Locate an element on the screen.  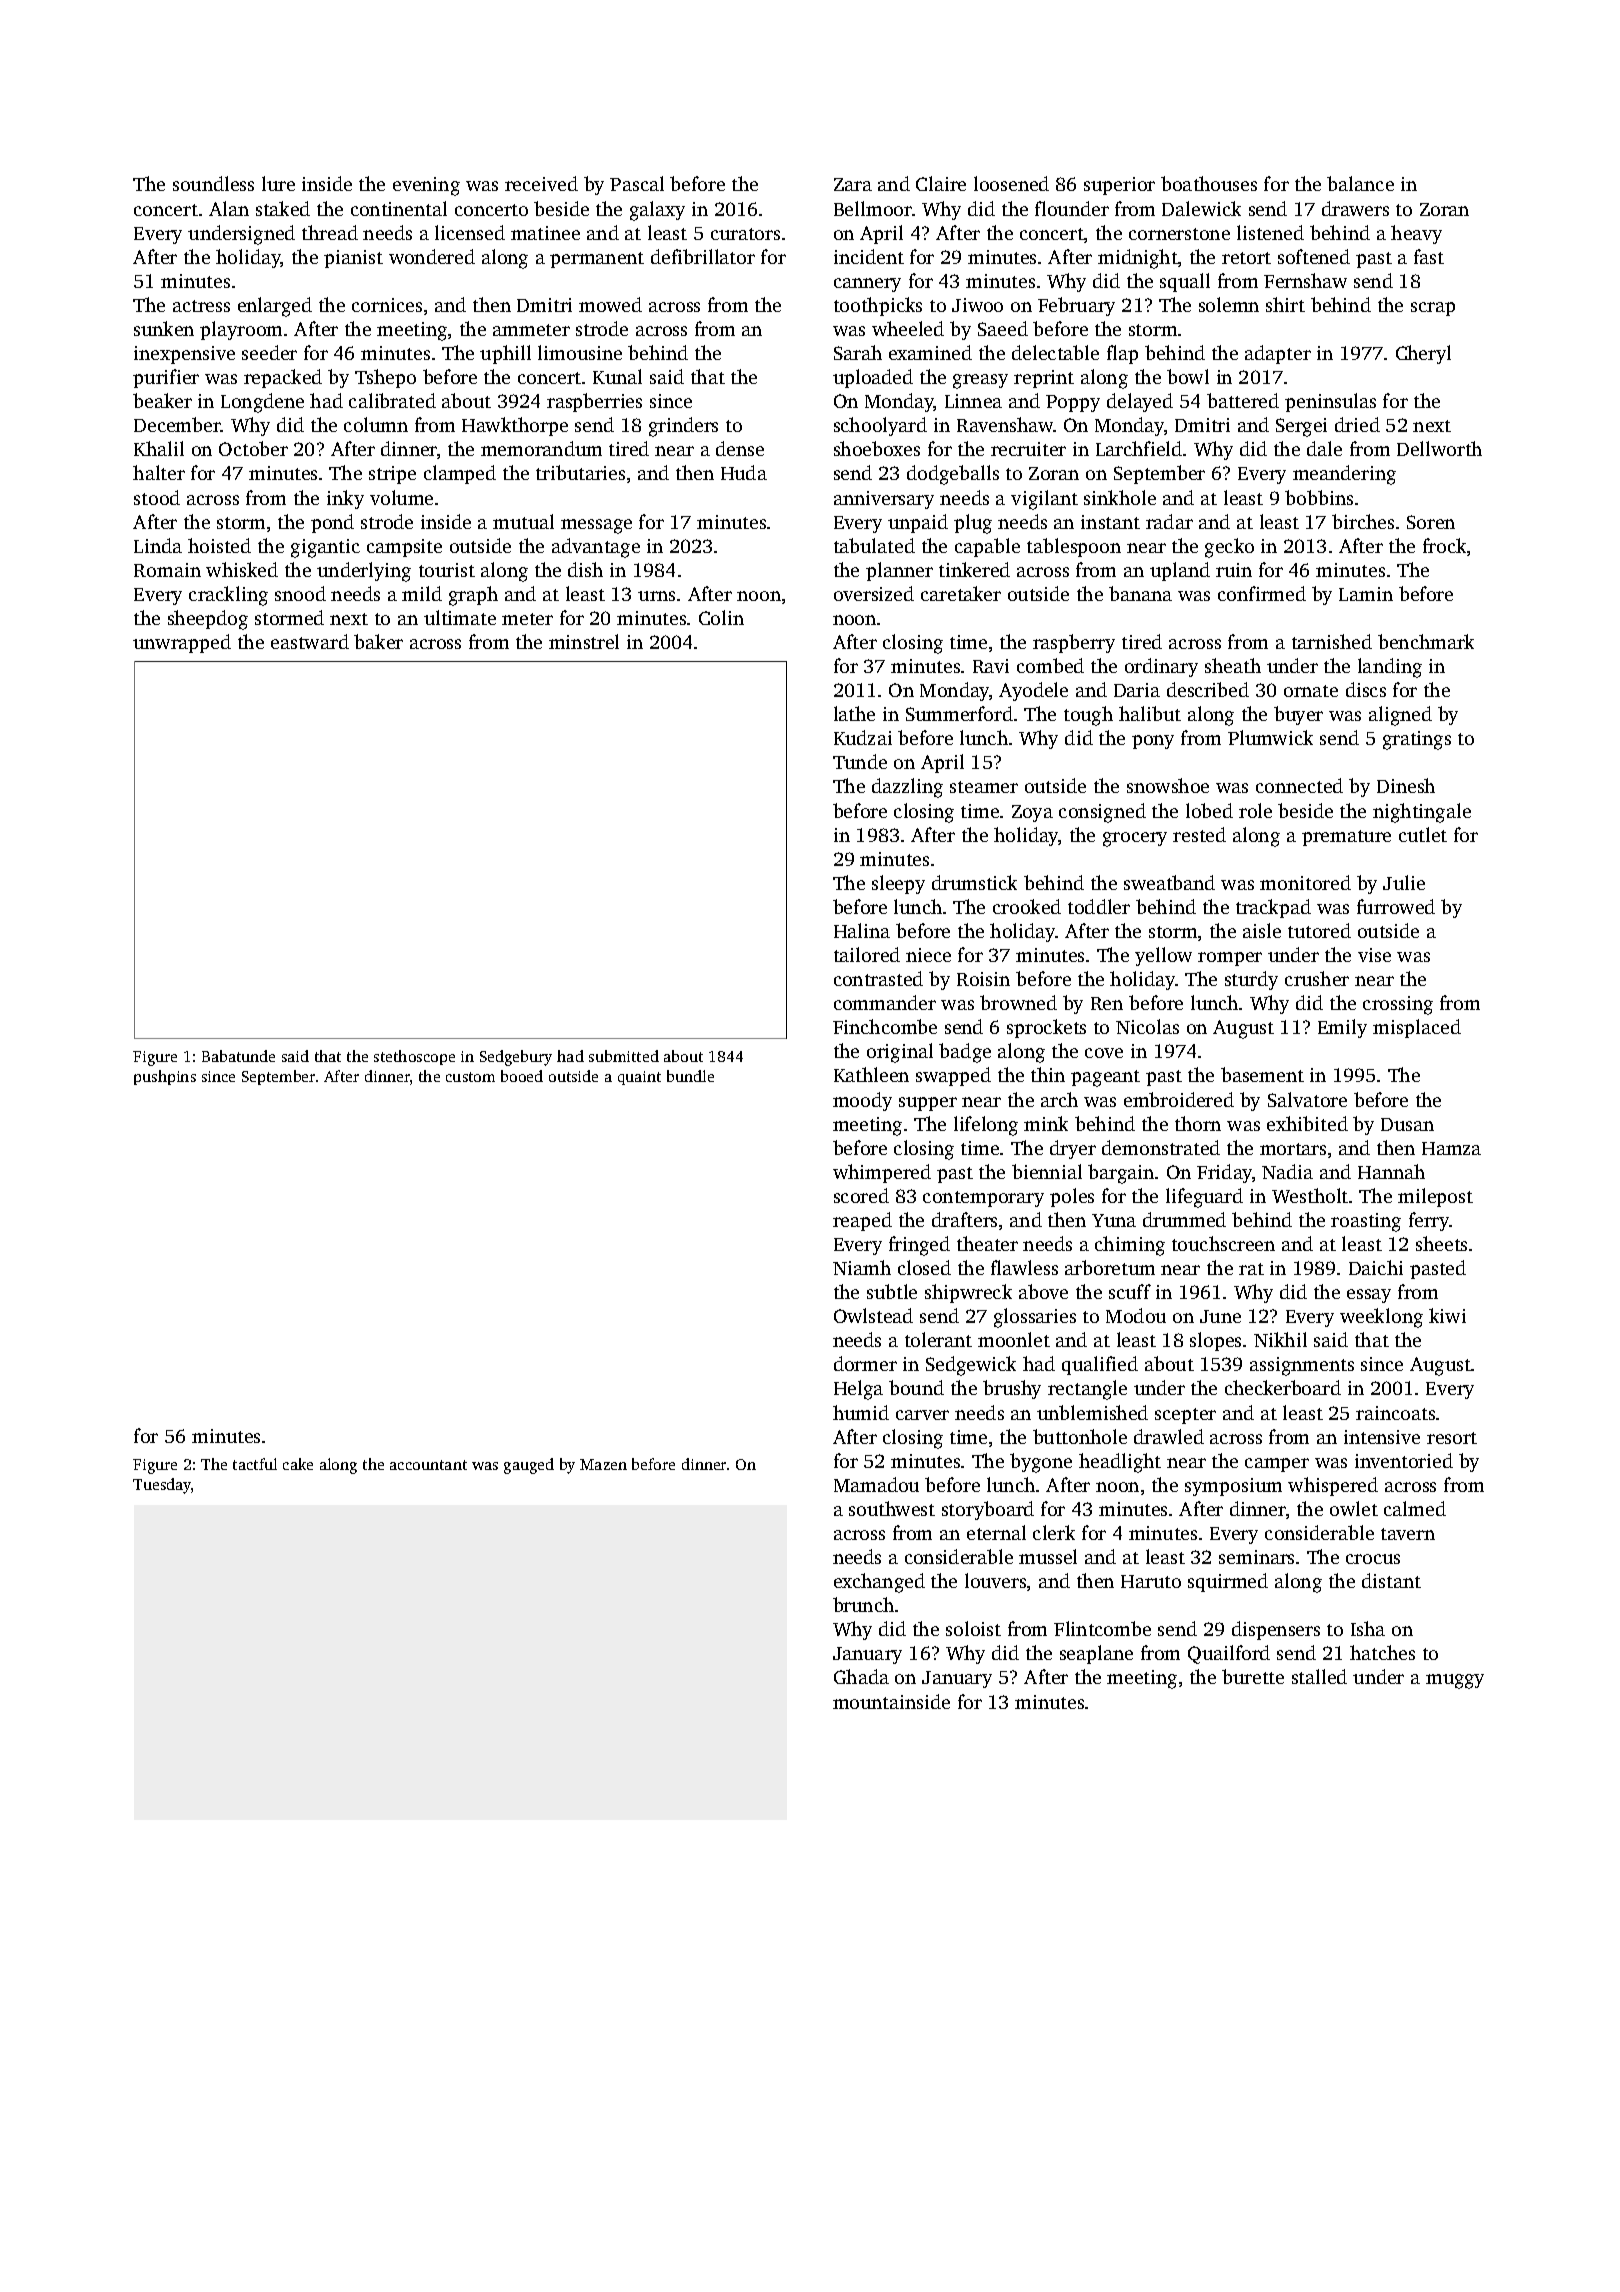
pushpins is located at coordinates (165, 1077).
